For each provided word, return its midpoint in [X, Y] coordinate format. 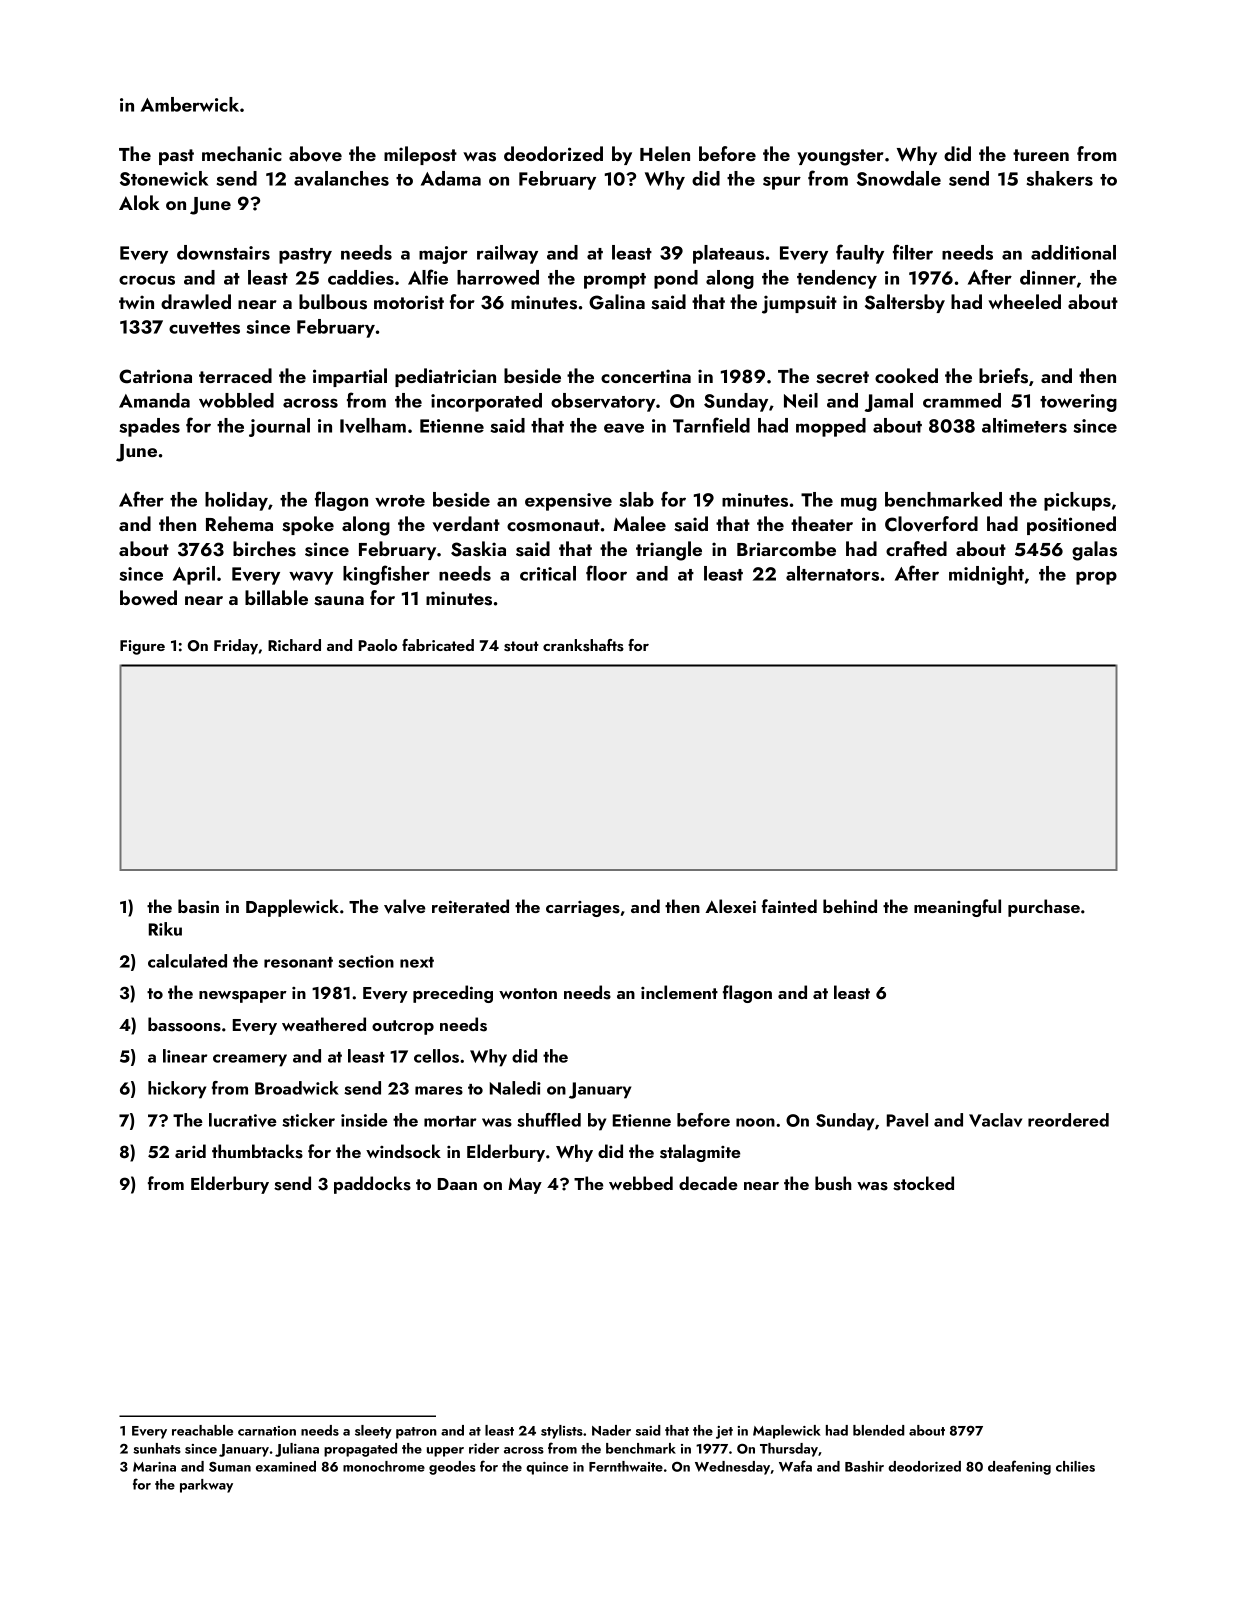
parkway [206, 1486]
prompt [615, 281]
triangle [669, 551]
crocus [147, 280]
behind [850, 906]
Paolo [378, 645]
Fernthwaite [626, 1466]
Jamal [888, 402]
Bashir [864, 1466]
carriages [583, 909]
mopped [831, 427]
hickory [177, 1090]
